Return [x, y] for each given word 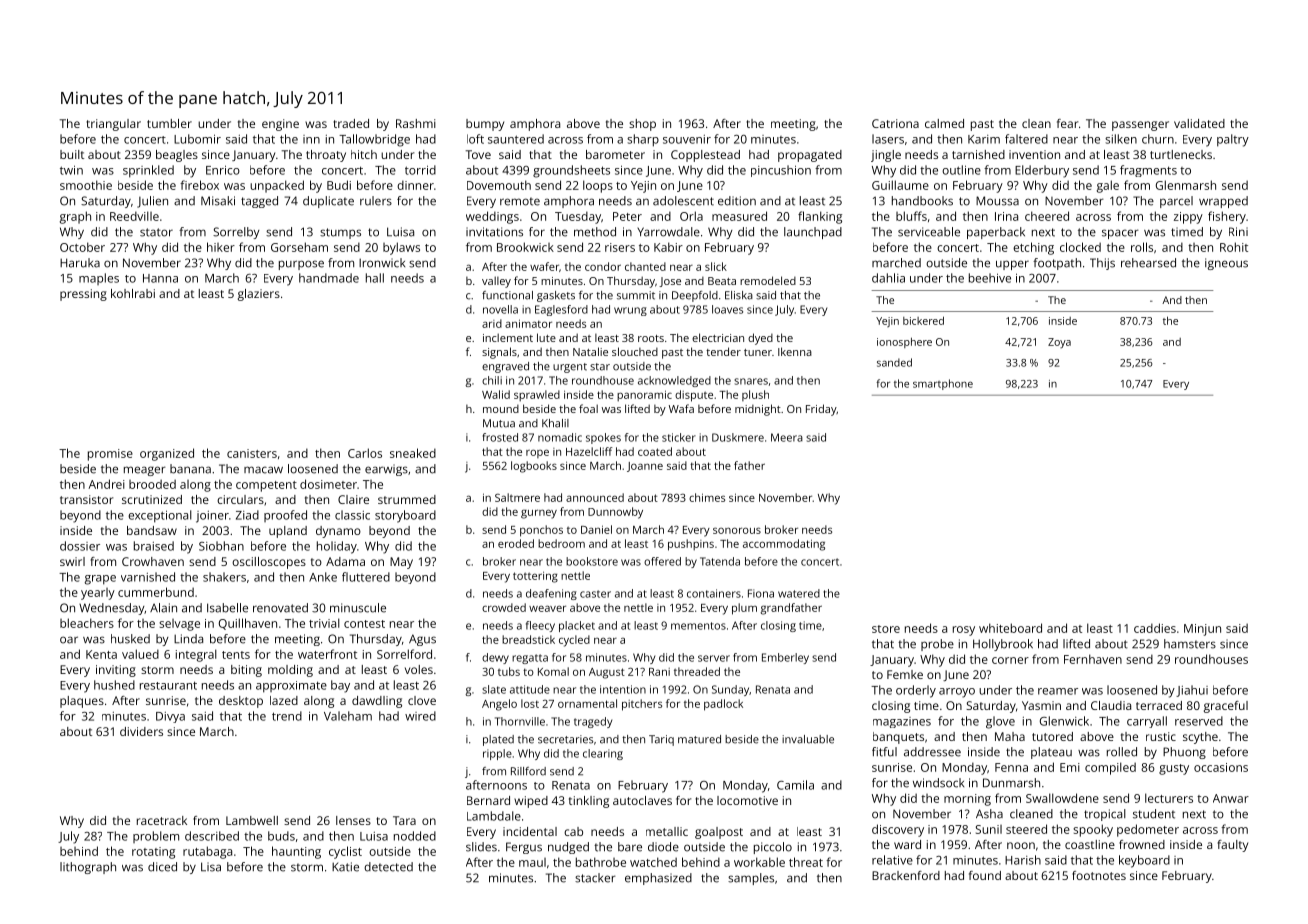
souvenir [687, 139]
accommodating [784, 545]
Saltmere [517, 497]
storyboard [405, 516]
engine [280, 125]
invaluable [808, 739]
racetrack [162, 820]
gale [1108, 186]
